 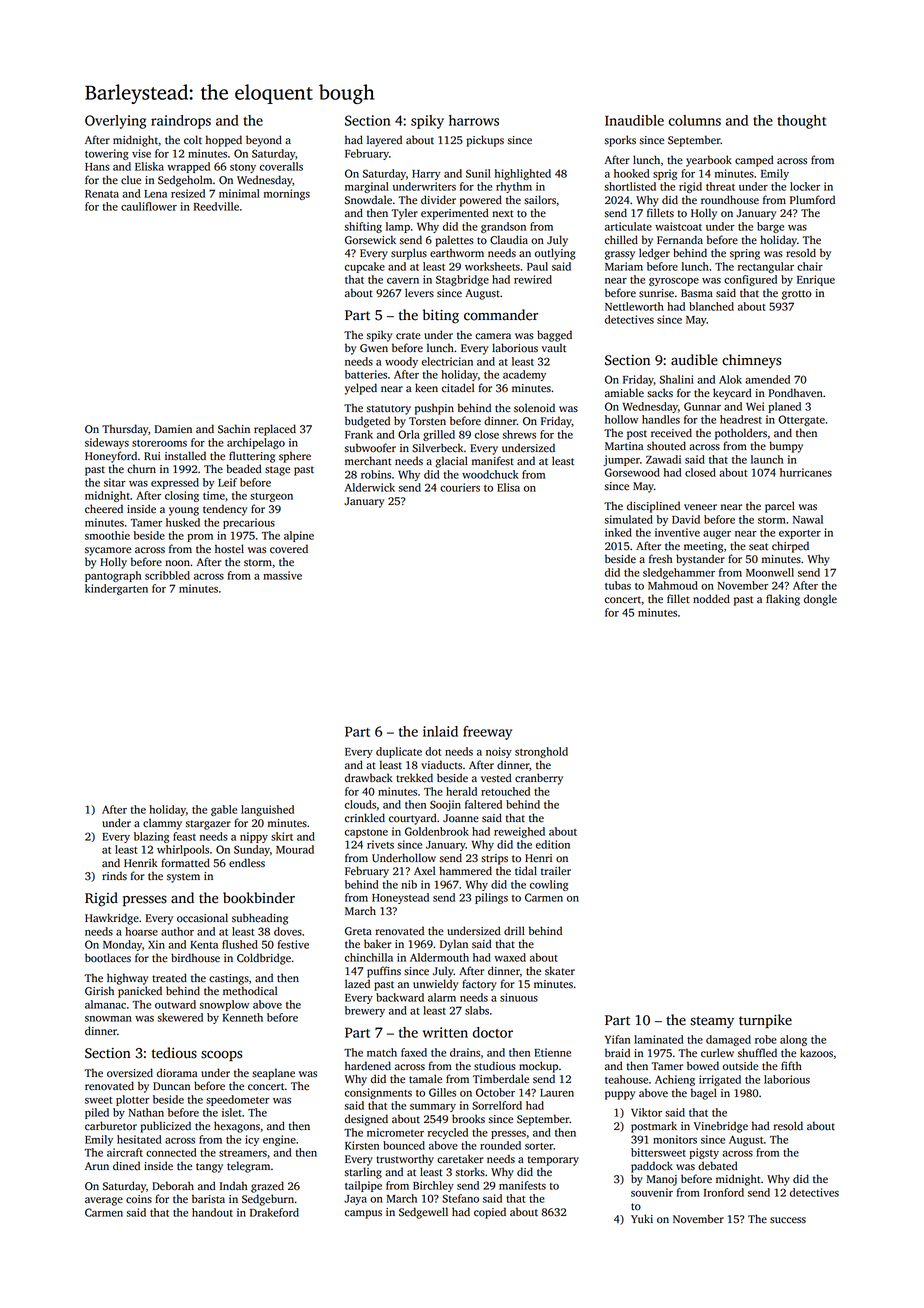 I want to click on massive, so click(x=282, y=575).
